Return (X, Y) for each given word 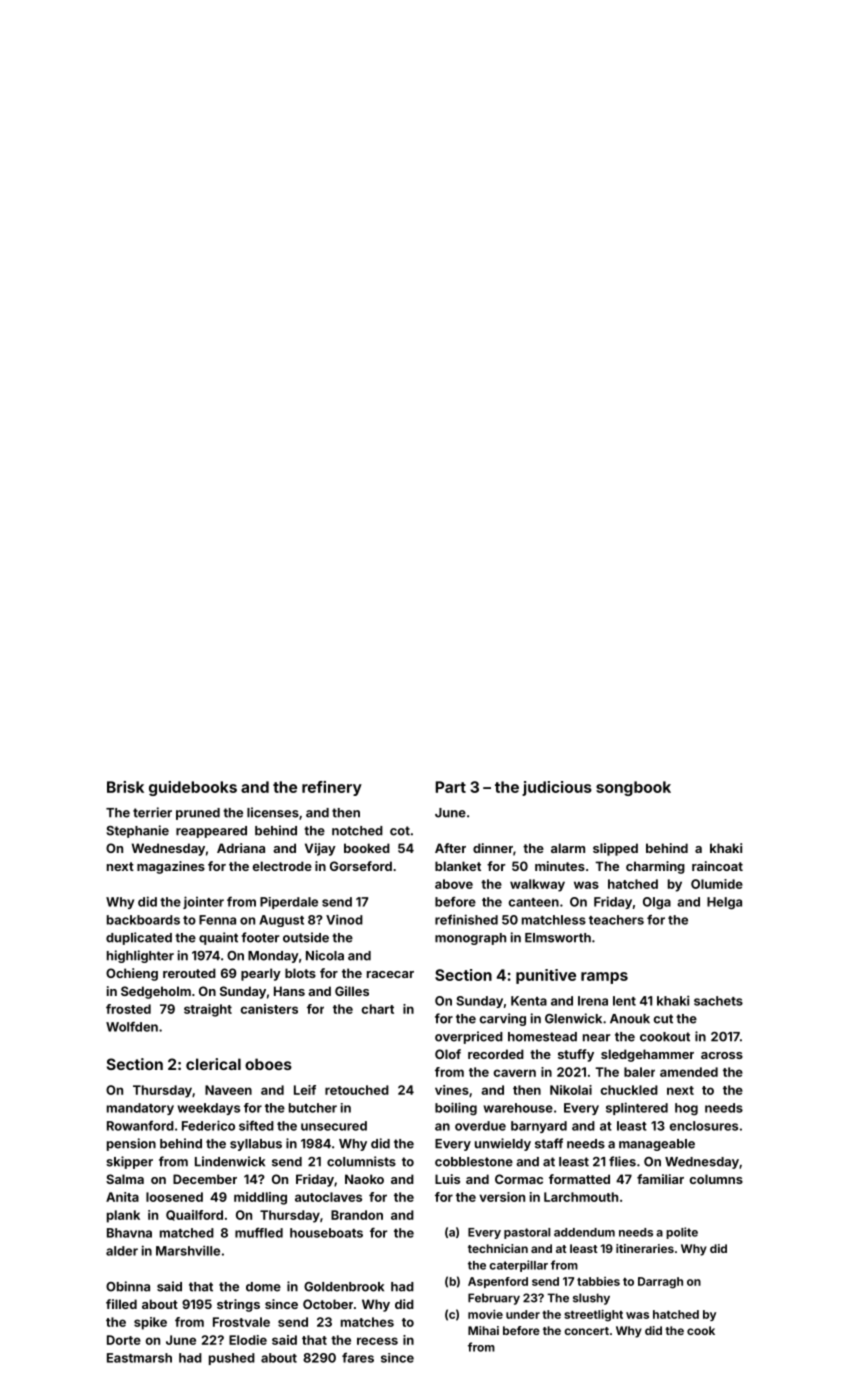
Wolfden (132, 1026)
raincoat (717, 866)
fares (358, 1358)
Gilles (352, 991)
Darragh (660, 1283)
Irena (593, 1001)
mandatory (140, 1109)
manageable (657, 1145)
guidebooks (193, 788)
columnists (361, 1161)
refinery (332, 788)
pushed (232, 1359)
